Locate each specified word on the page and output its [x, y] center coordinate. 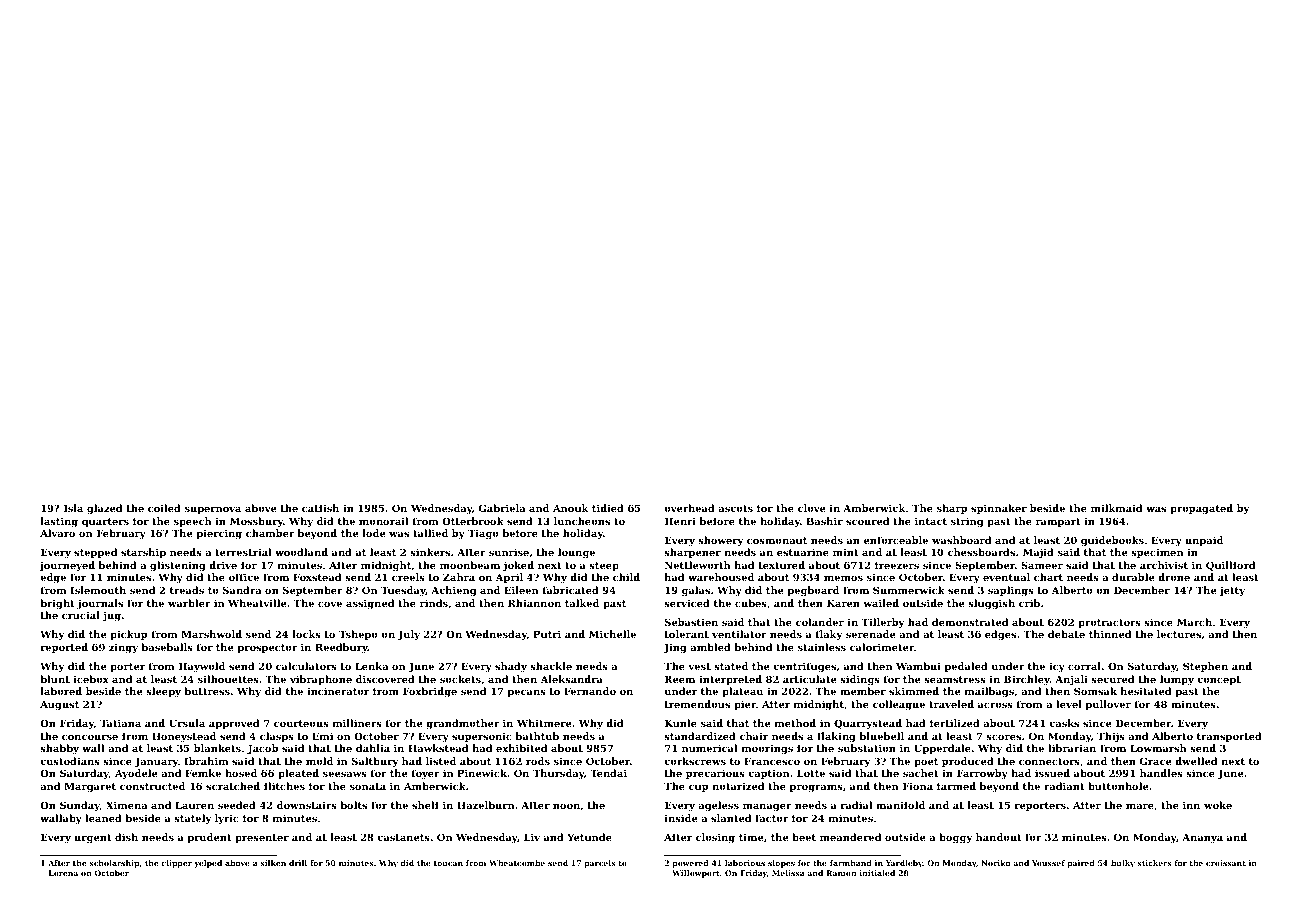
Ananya [1202, 838]
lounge [576, 553]
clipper [177, 864]
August [59, 705]
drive [223, 565]
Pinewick [482, 773]
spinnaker [999, 509]
